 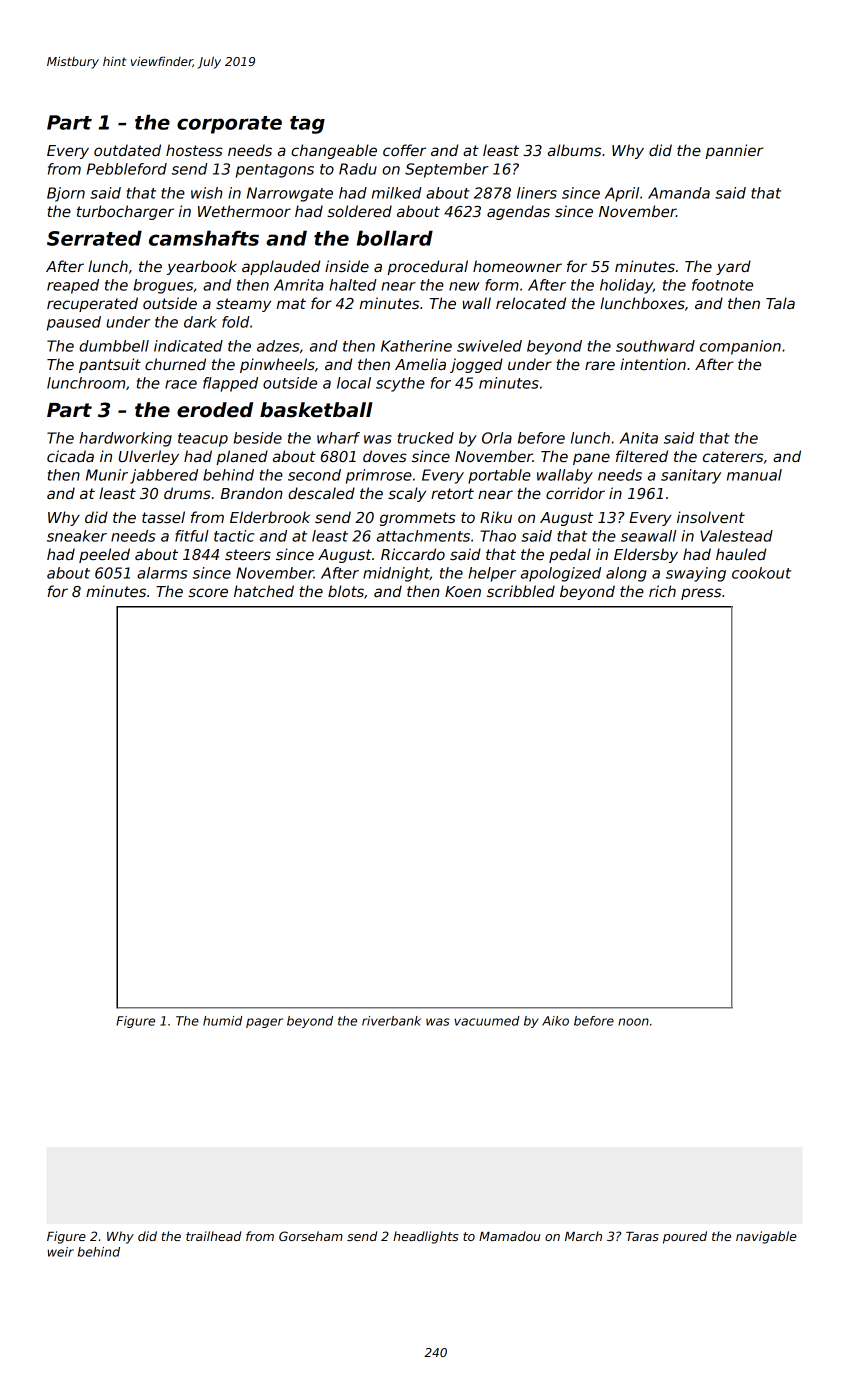 What do you see at coordinates (574, 150) in the screenshot?
I see `albums` at bounding box center [574, 150].
